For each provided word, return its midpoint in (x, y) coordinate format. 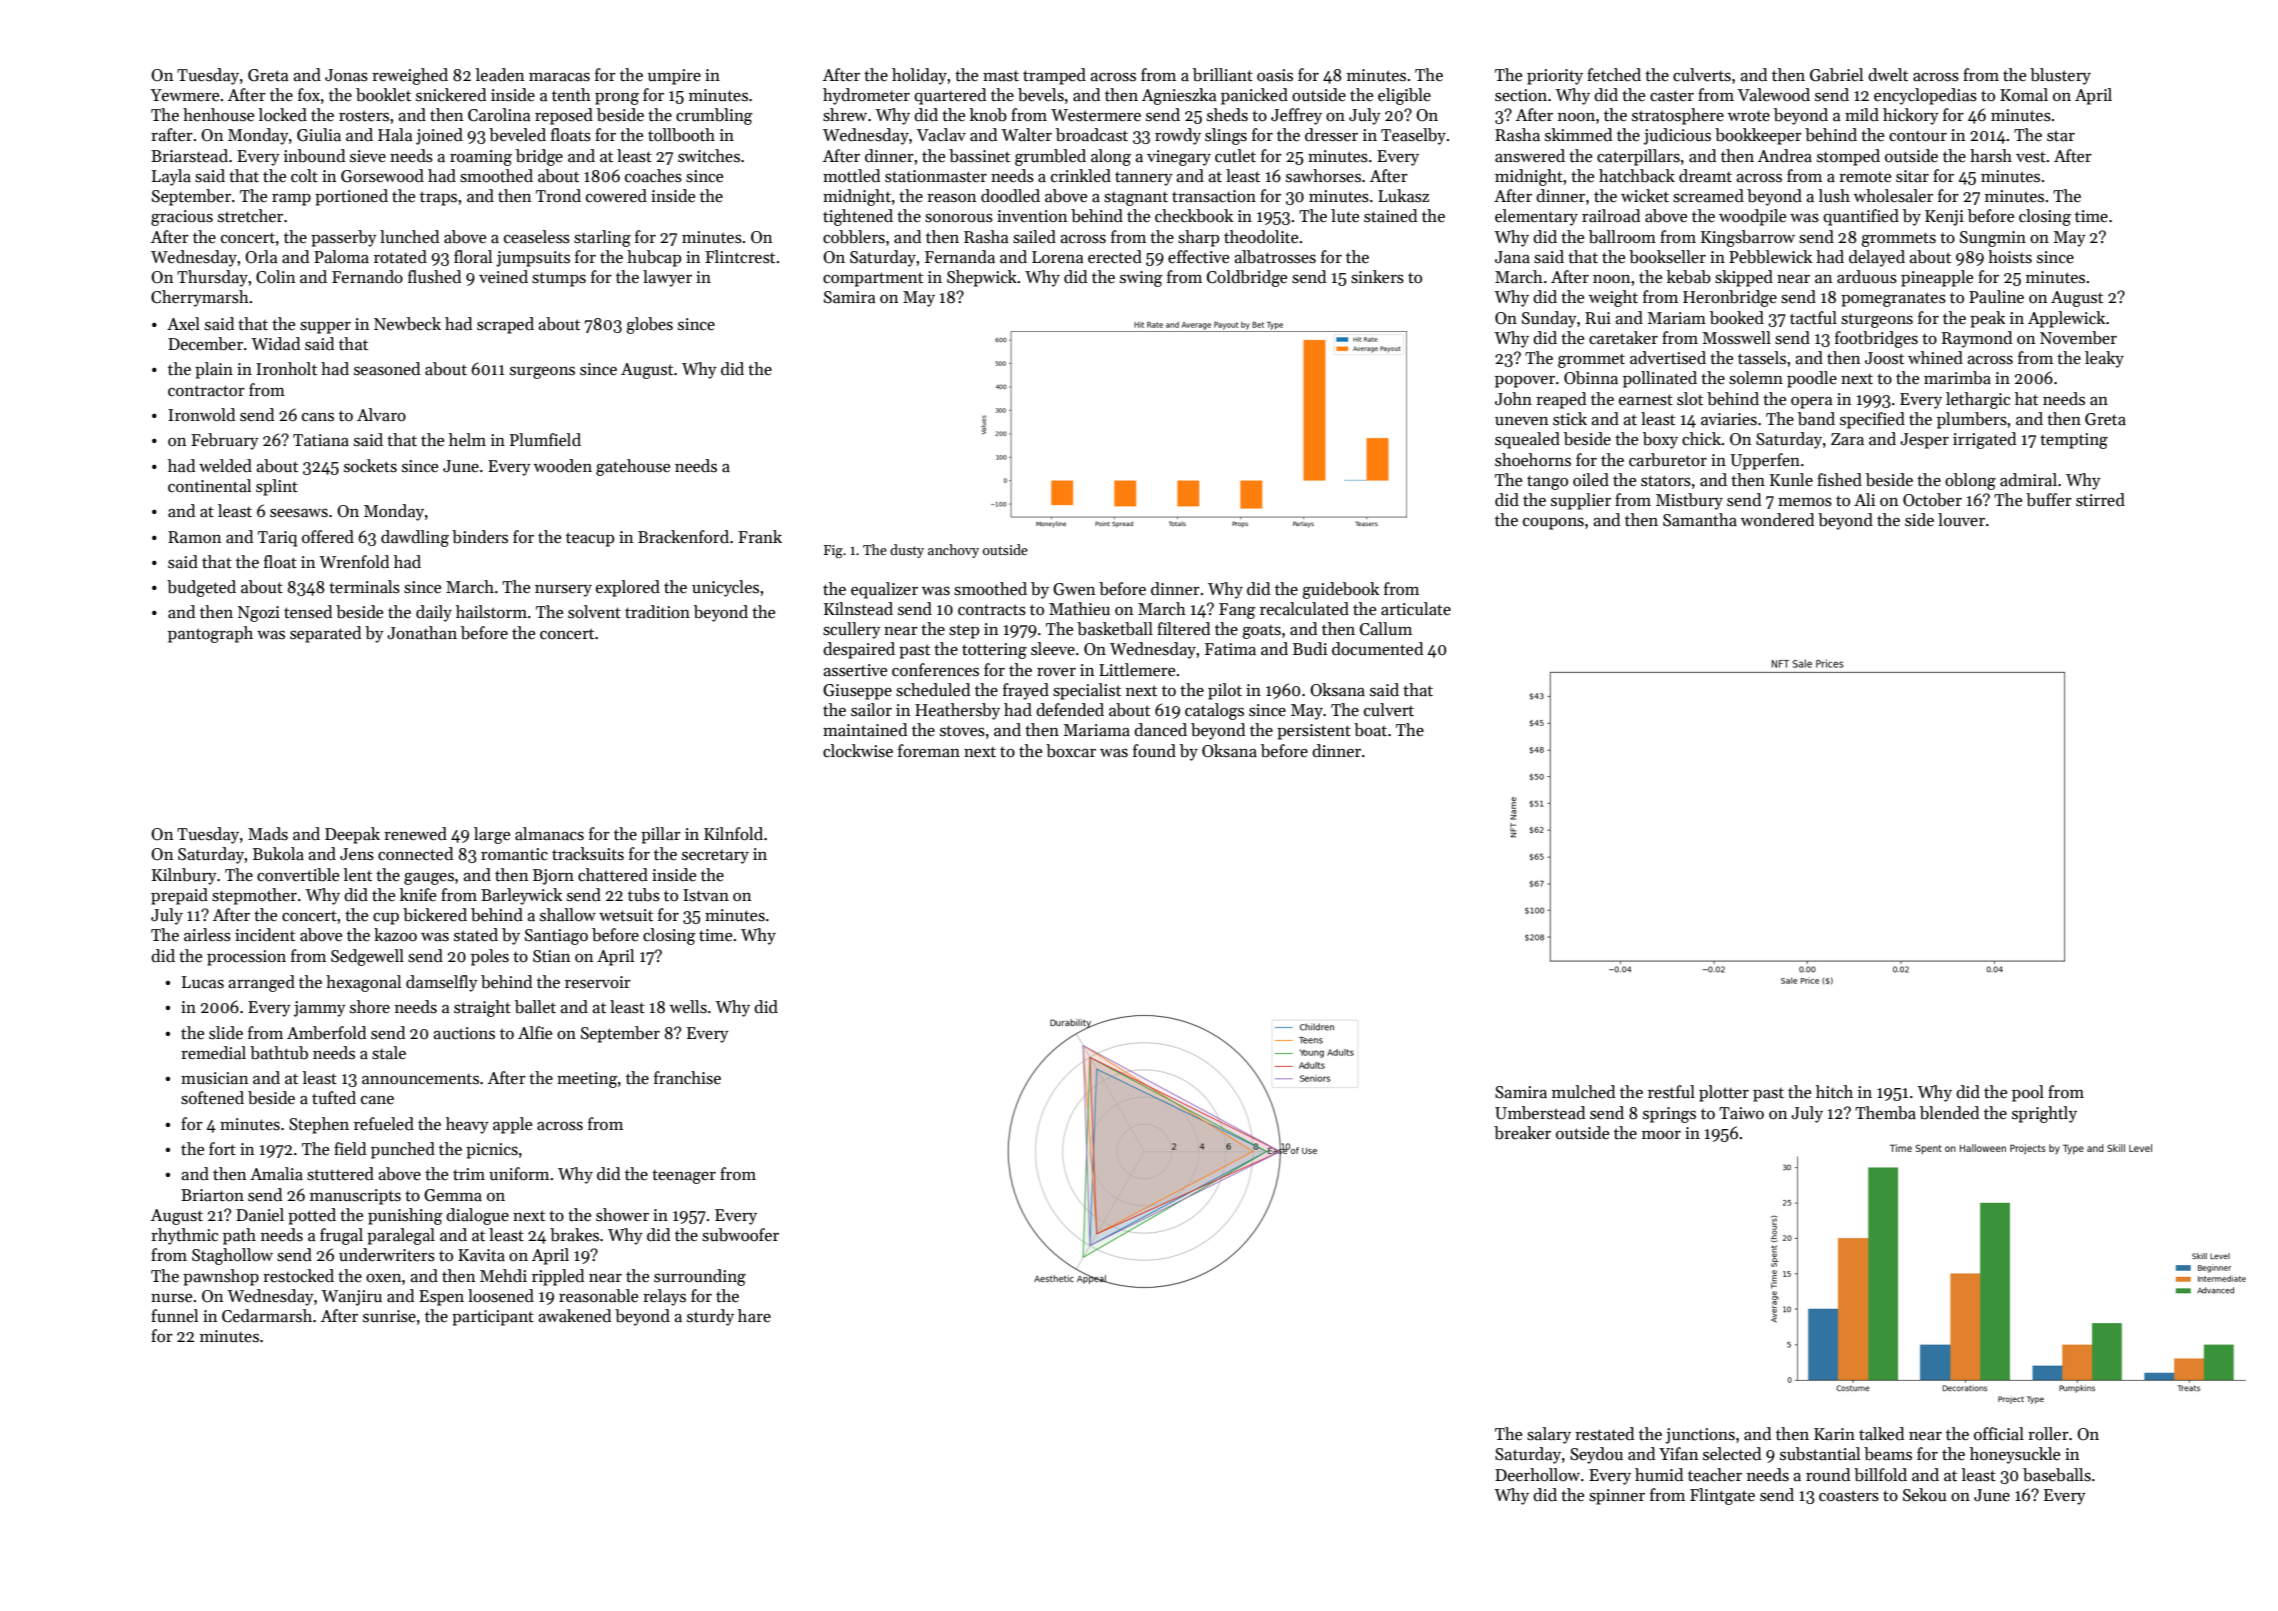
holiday (919, 76)
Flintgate (1722, 1496)
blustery (2060, 76)
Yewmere (184, 95)
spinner (1617, 1497)
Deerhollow (1537, 1475)
